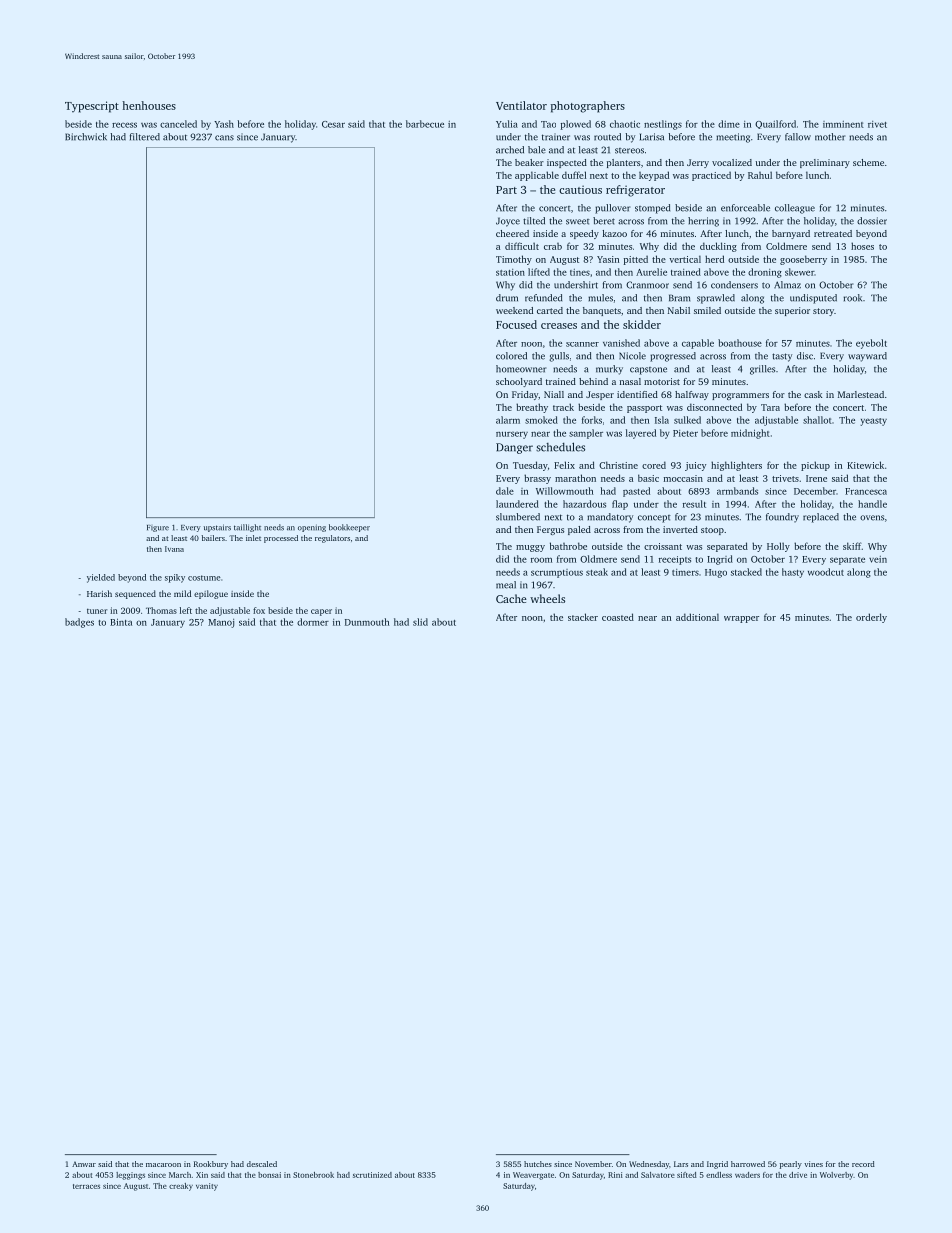 The height and width of the page is (1233, 952). Describe the element at coordinates (158, 528) in the page. I see `Figure` at that location.
